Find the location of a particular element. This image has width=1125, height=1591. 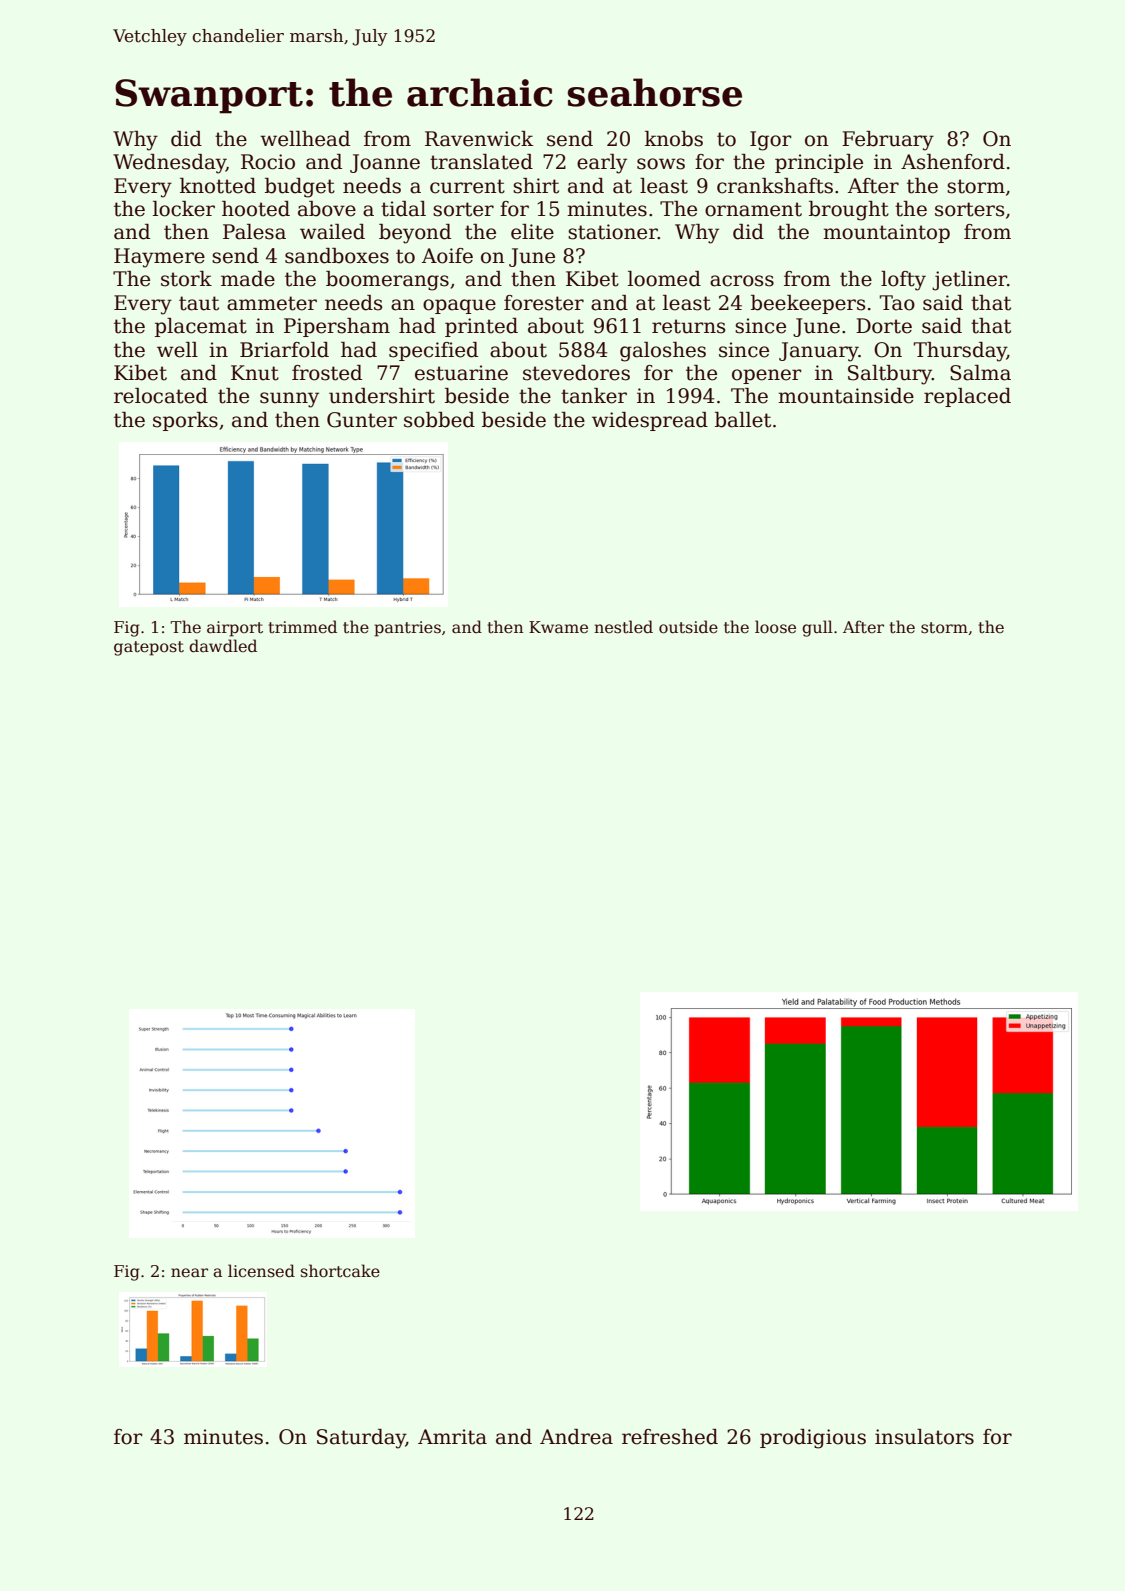

stationer is located at coordinates (613, 232).
